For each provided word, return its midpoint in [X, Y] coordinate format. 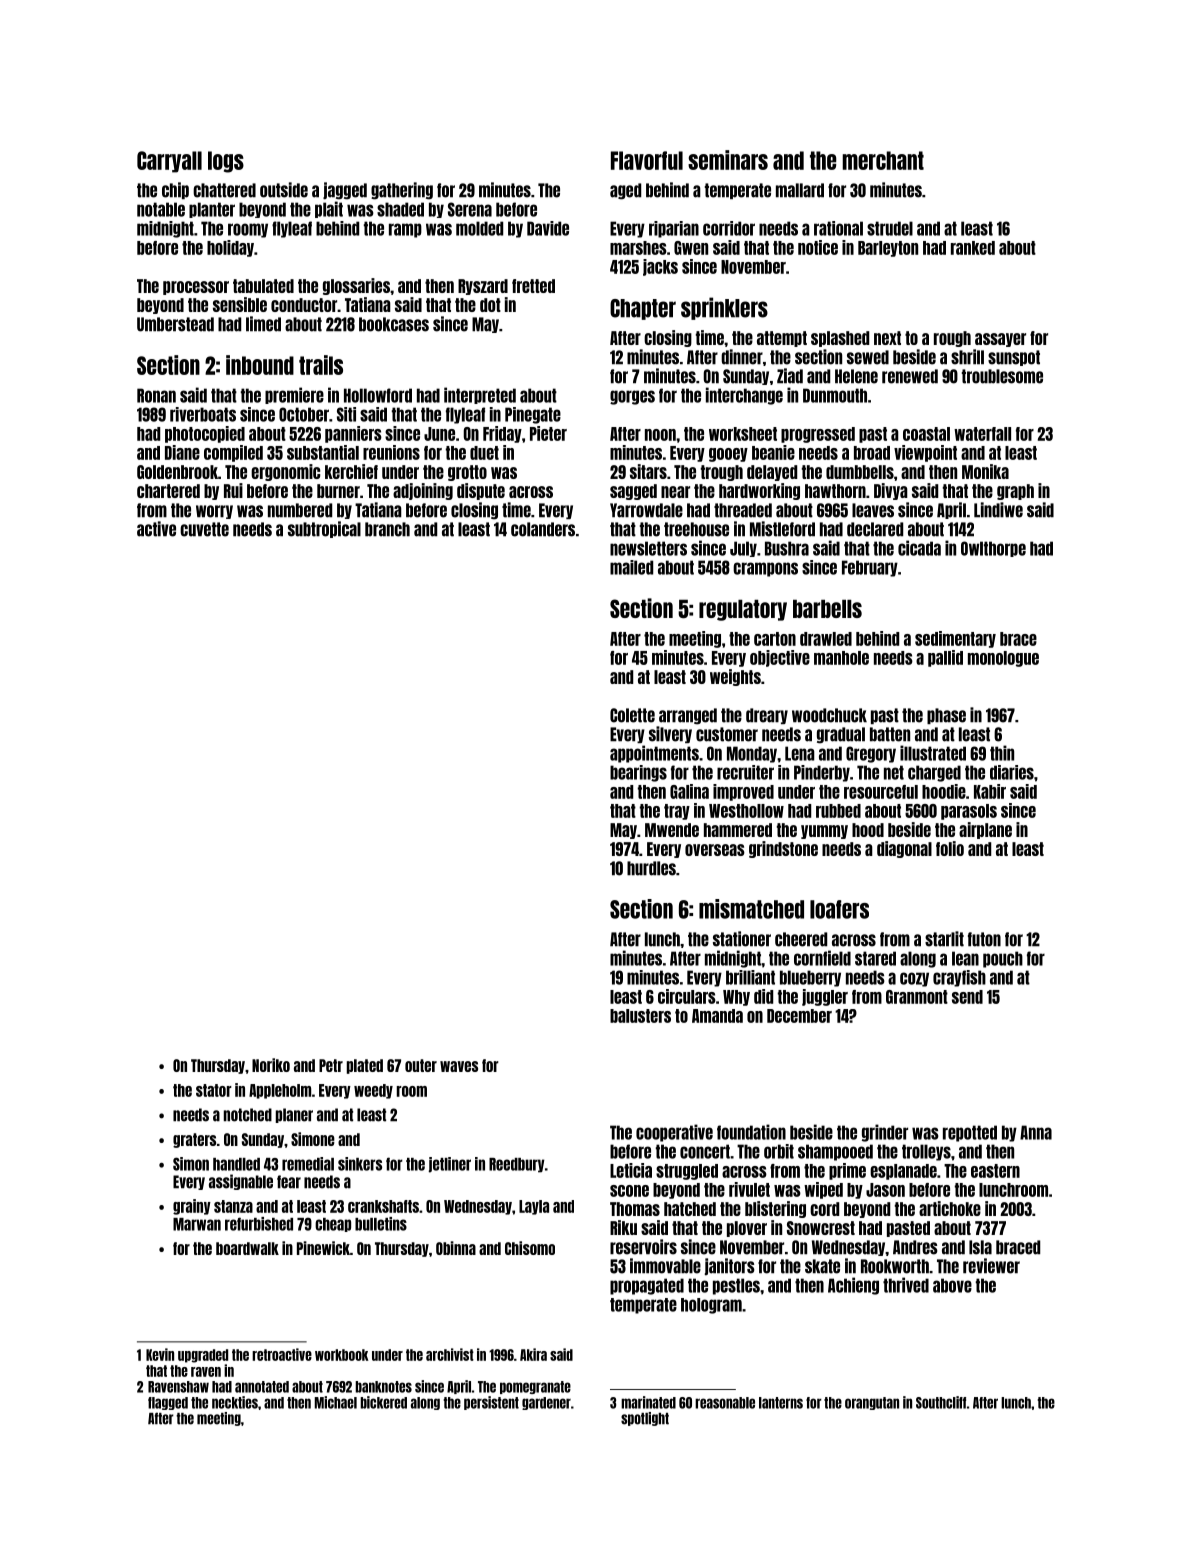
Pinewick [323, 1248]
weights [735, 677]
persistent [491, 1403]
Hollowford [378, 395]
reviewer [991, 1266]
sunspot [1014, 358]
